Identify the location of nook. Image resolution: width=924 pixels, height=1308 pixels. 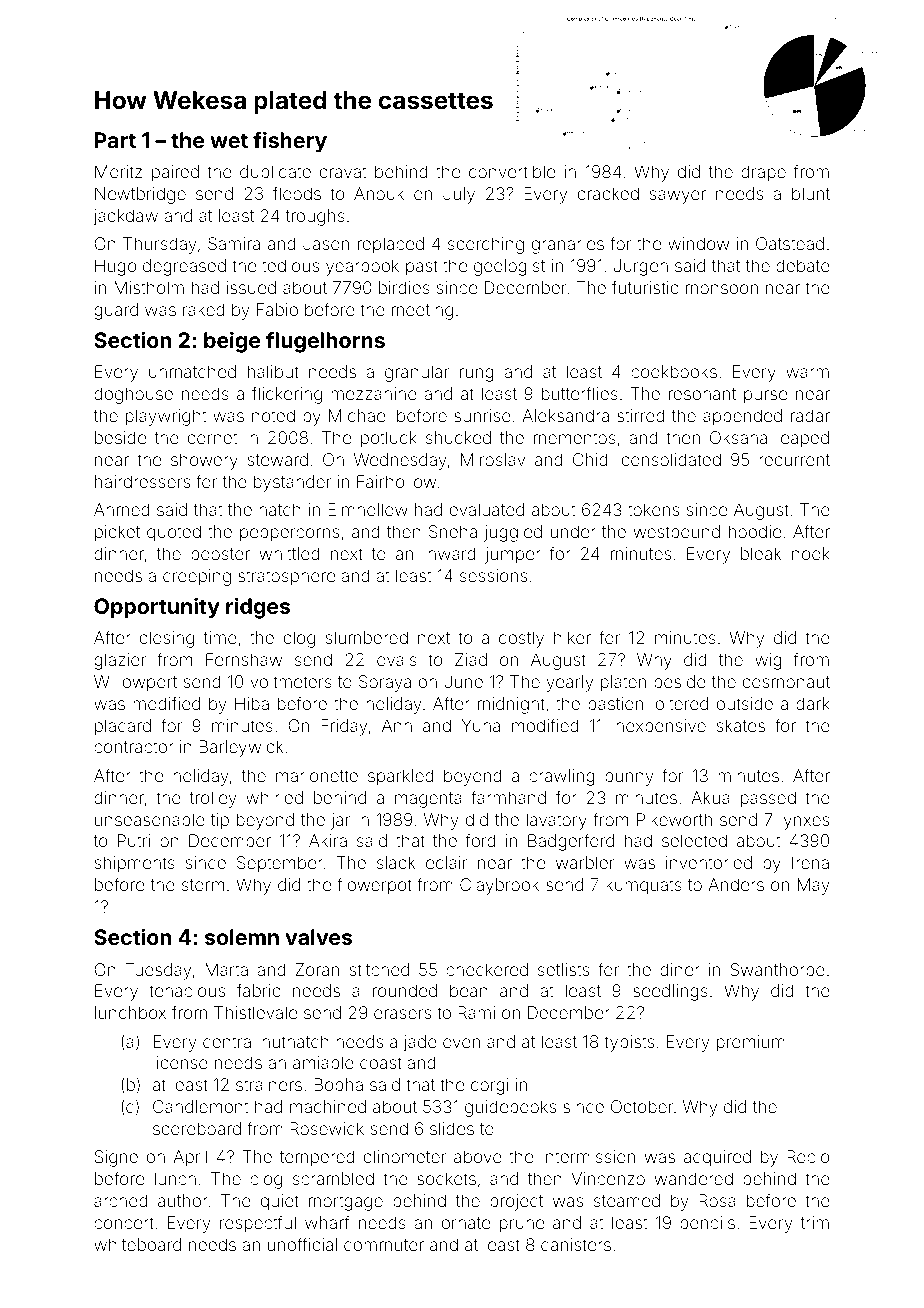
(811, 553).
